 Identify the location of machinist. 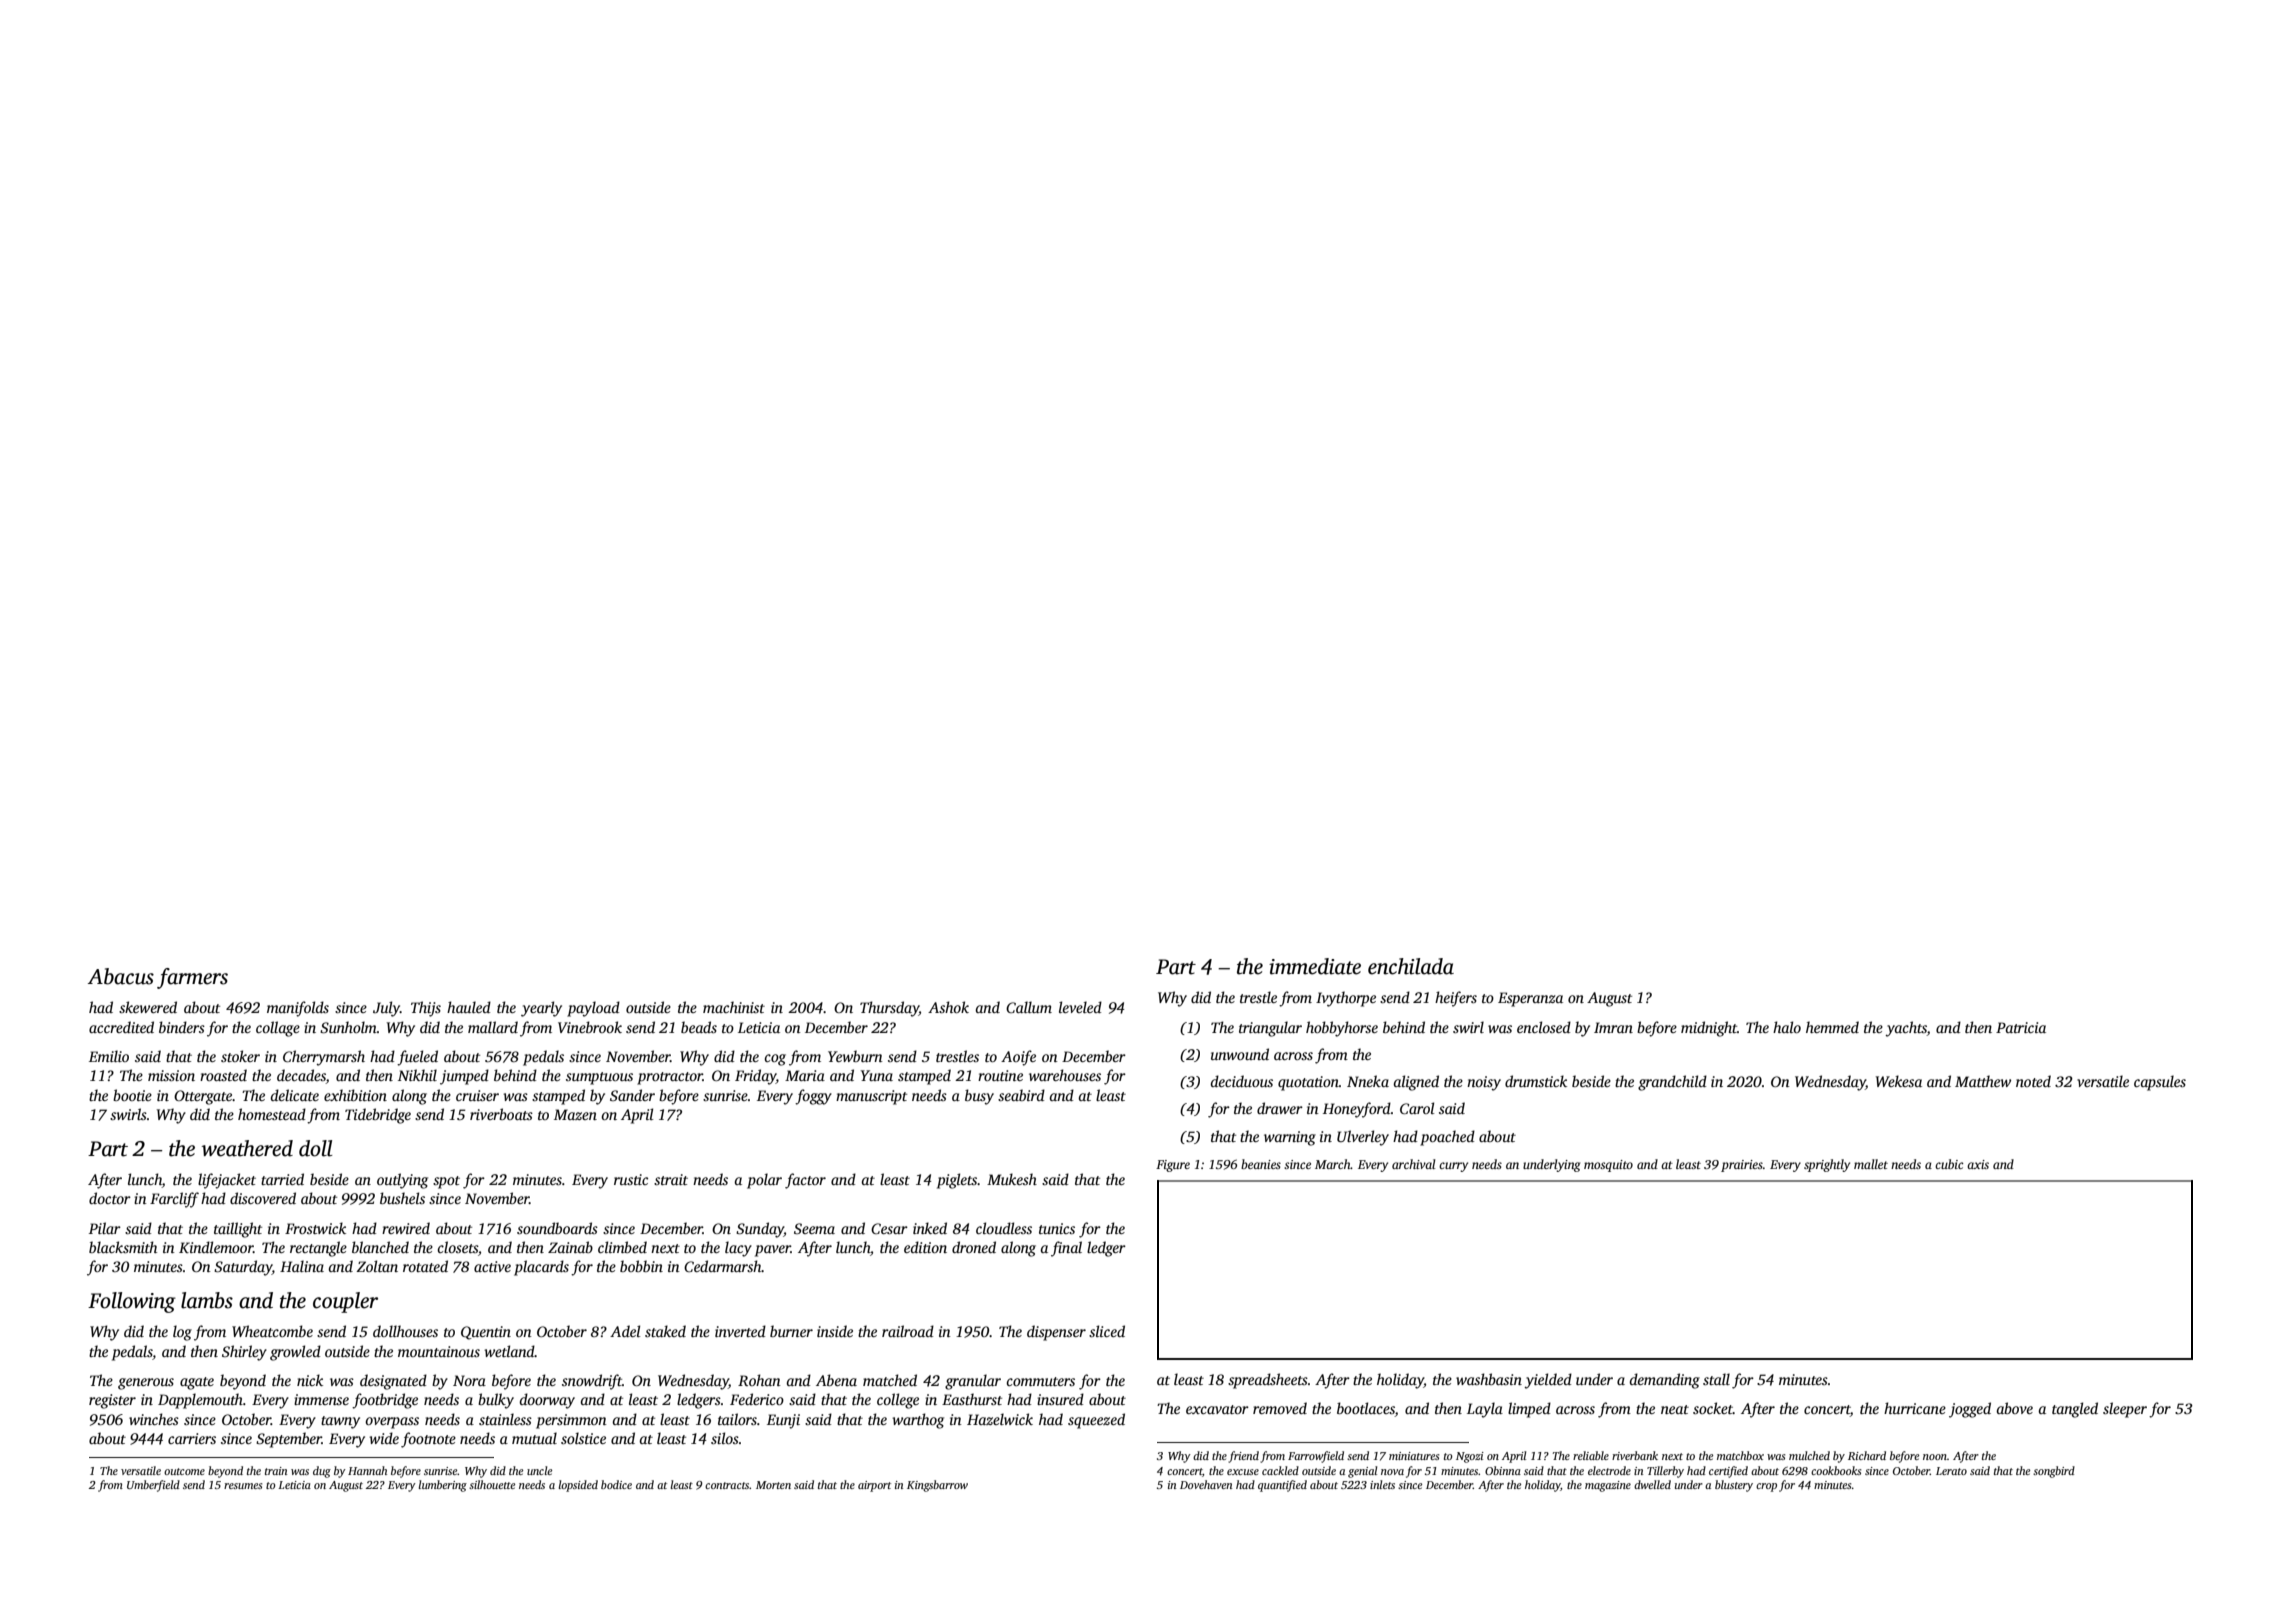
(734, 1007).
